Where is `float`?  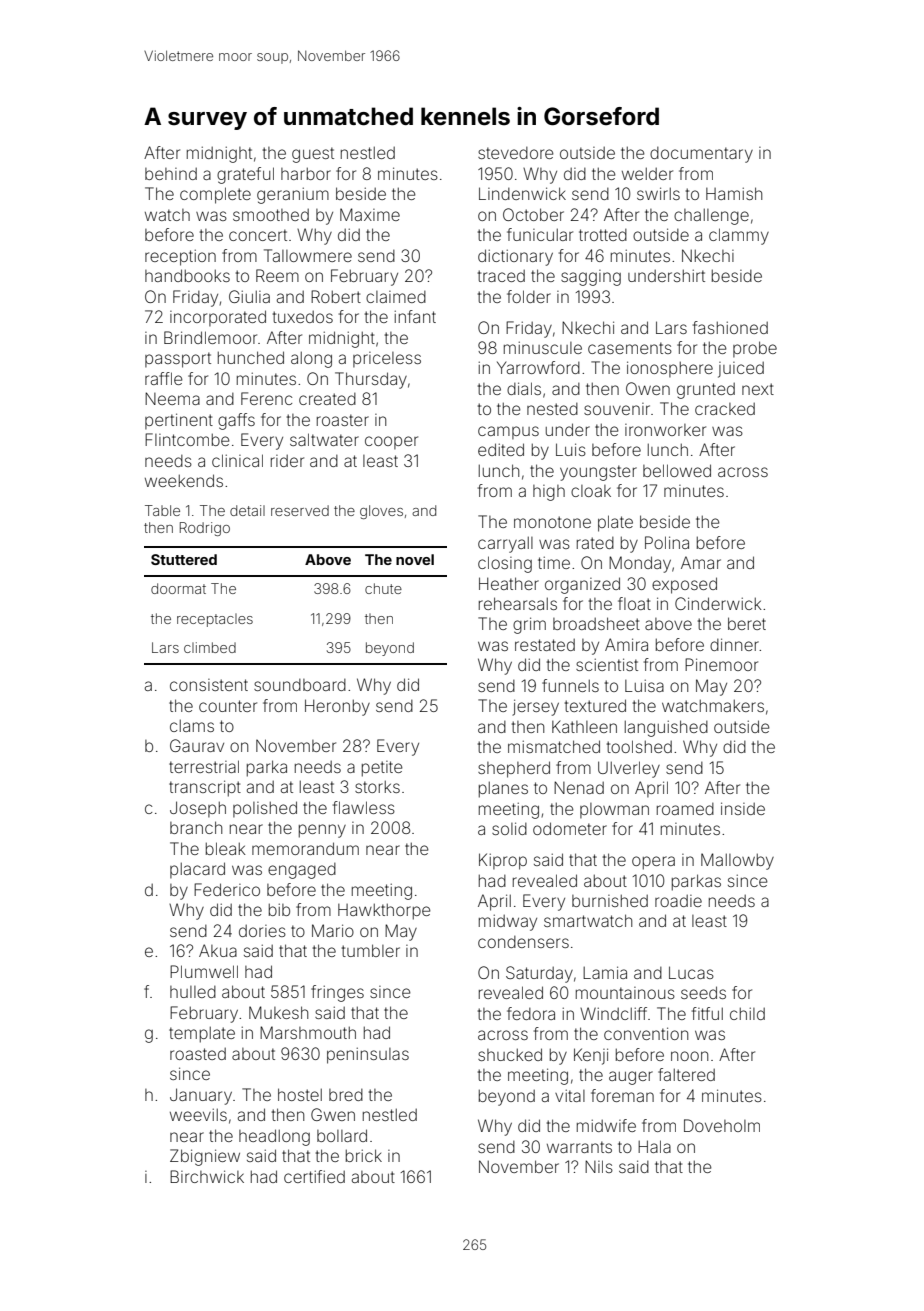 float is located at coordinates (634, 603).
